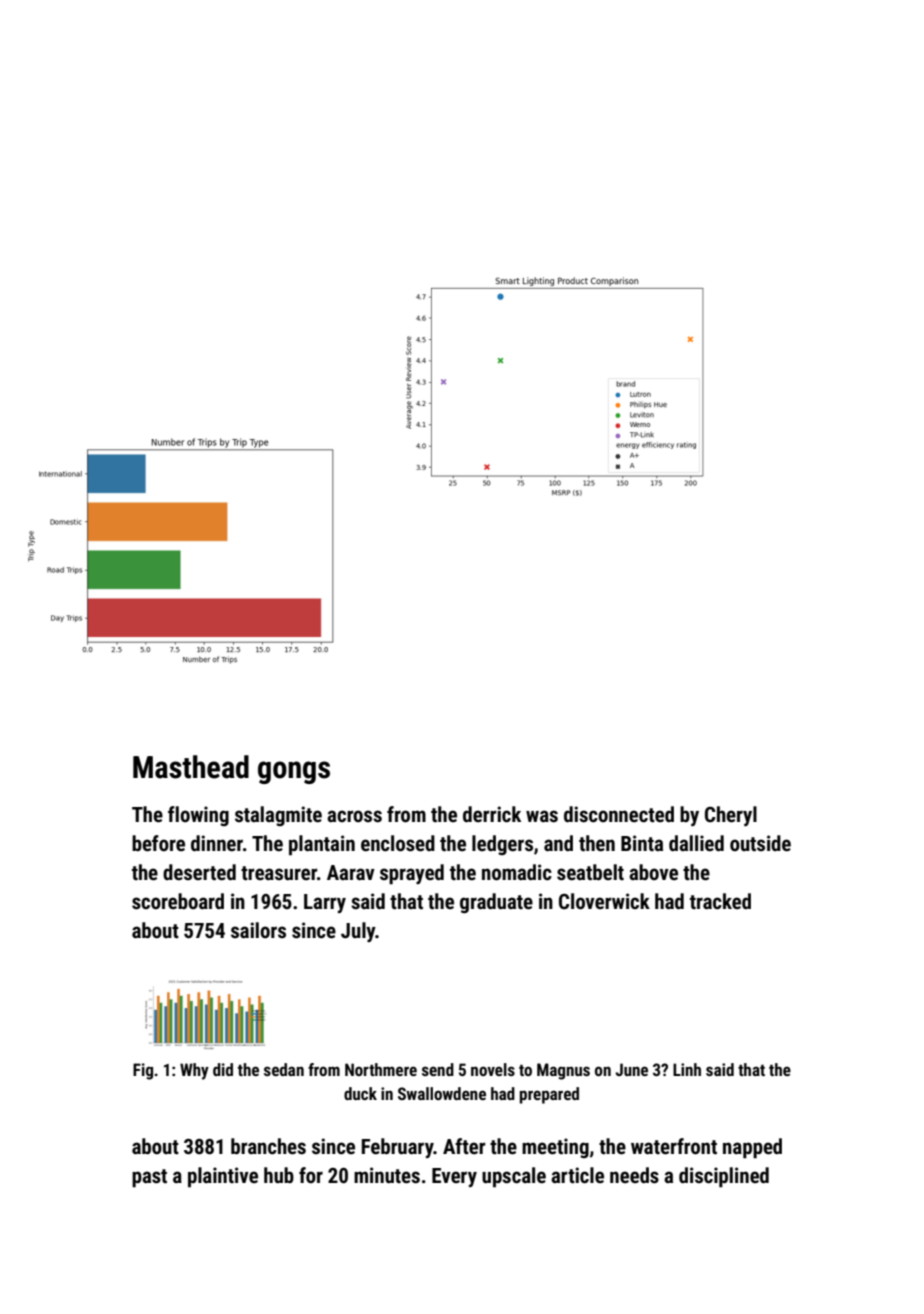  Describe the element at coordinates (555, 1148) in the image. I see `meeting` at that location.
